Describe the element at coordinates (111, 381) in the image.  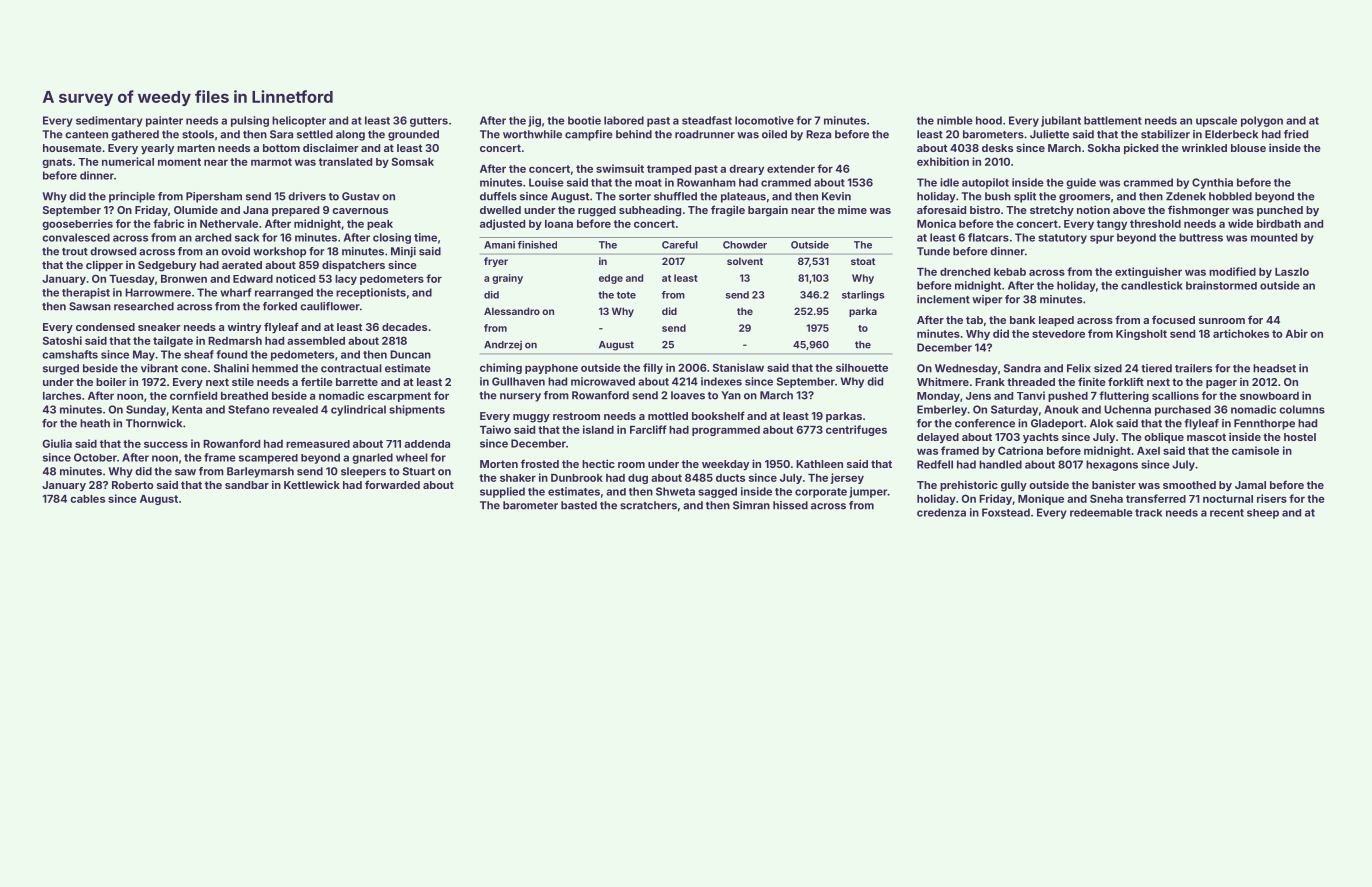
I see `boiler` at that location.
